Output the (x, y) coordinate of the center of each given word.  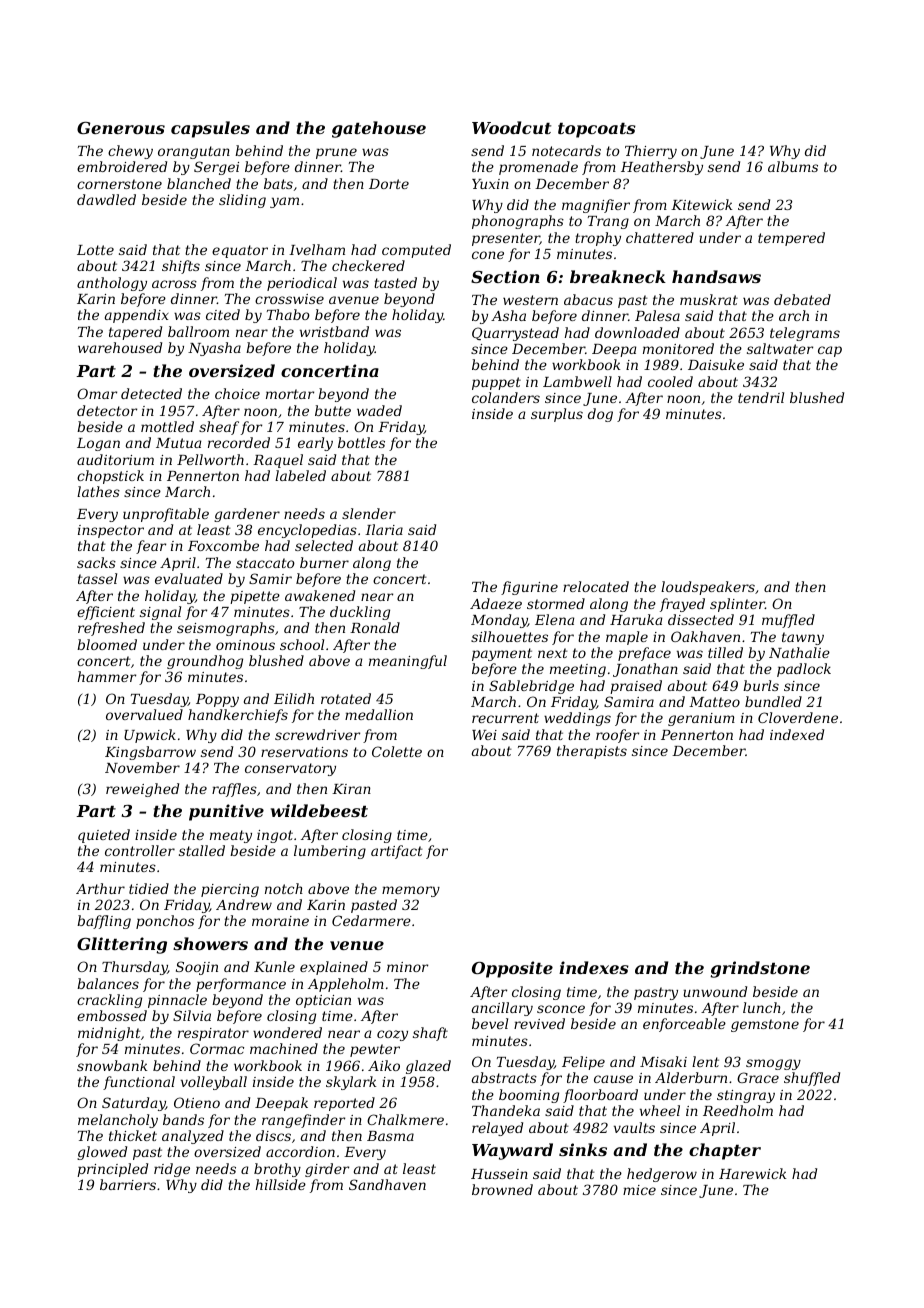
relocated (596, 586)
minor (407, 967)
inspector (111, 531)
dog (600, 415)
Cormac (217, 1048)
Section (505, 276)
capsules (210, 129)
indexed (797, 734)
